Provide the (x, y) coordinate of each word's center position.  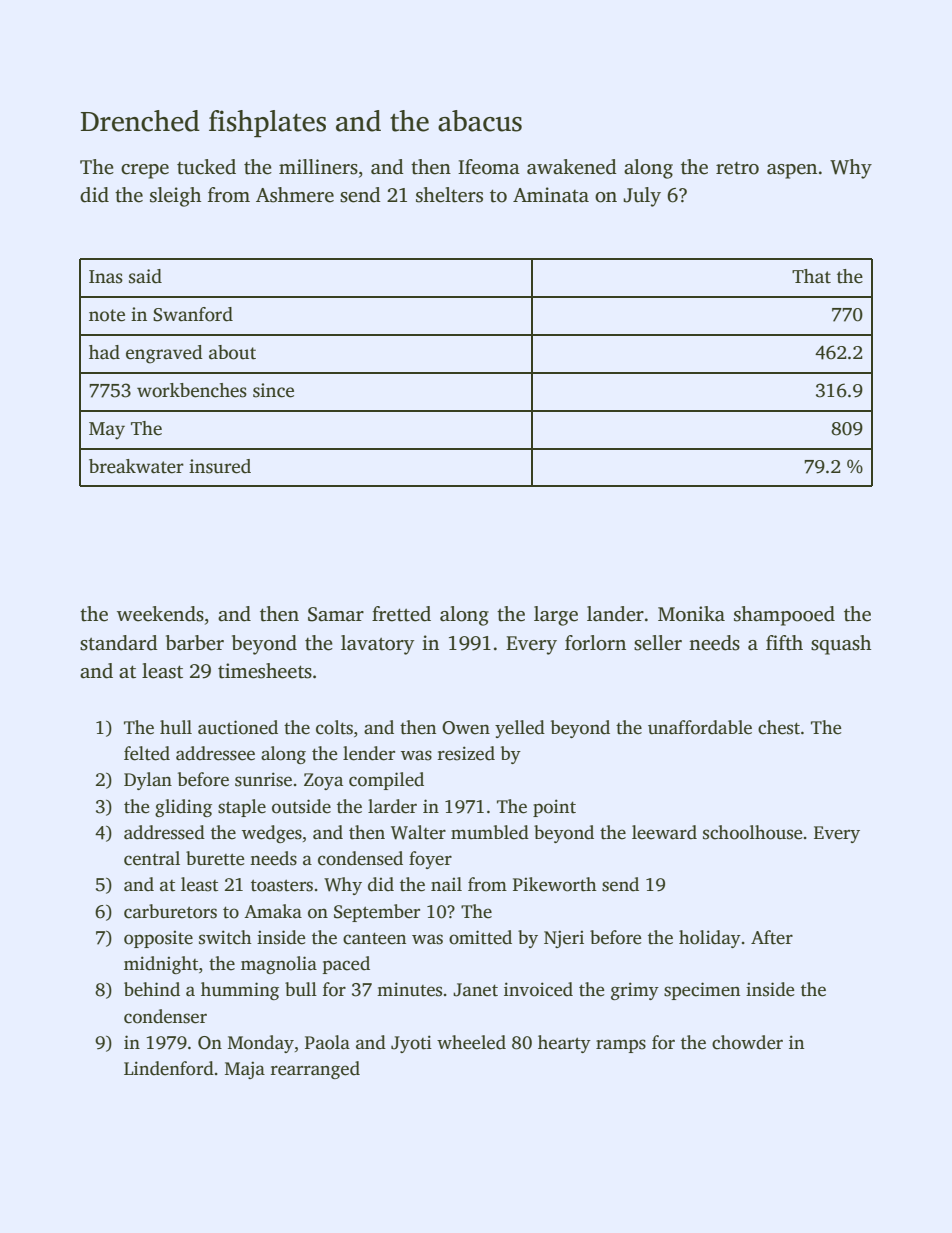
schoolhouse (752, 832)
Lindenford (169, 1068)
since (273, 390)
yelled (520, 729)
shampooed (784, 616)
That (811, 276)
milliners (318, 167)
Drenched (140, 121)
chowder (747, 1042)
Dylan (148, 781)
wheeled (471, 1042)
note (107, 315)
